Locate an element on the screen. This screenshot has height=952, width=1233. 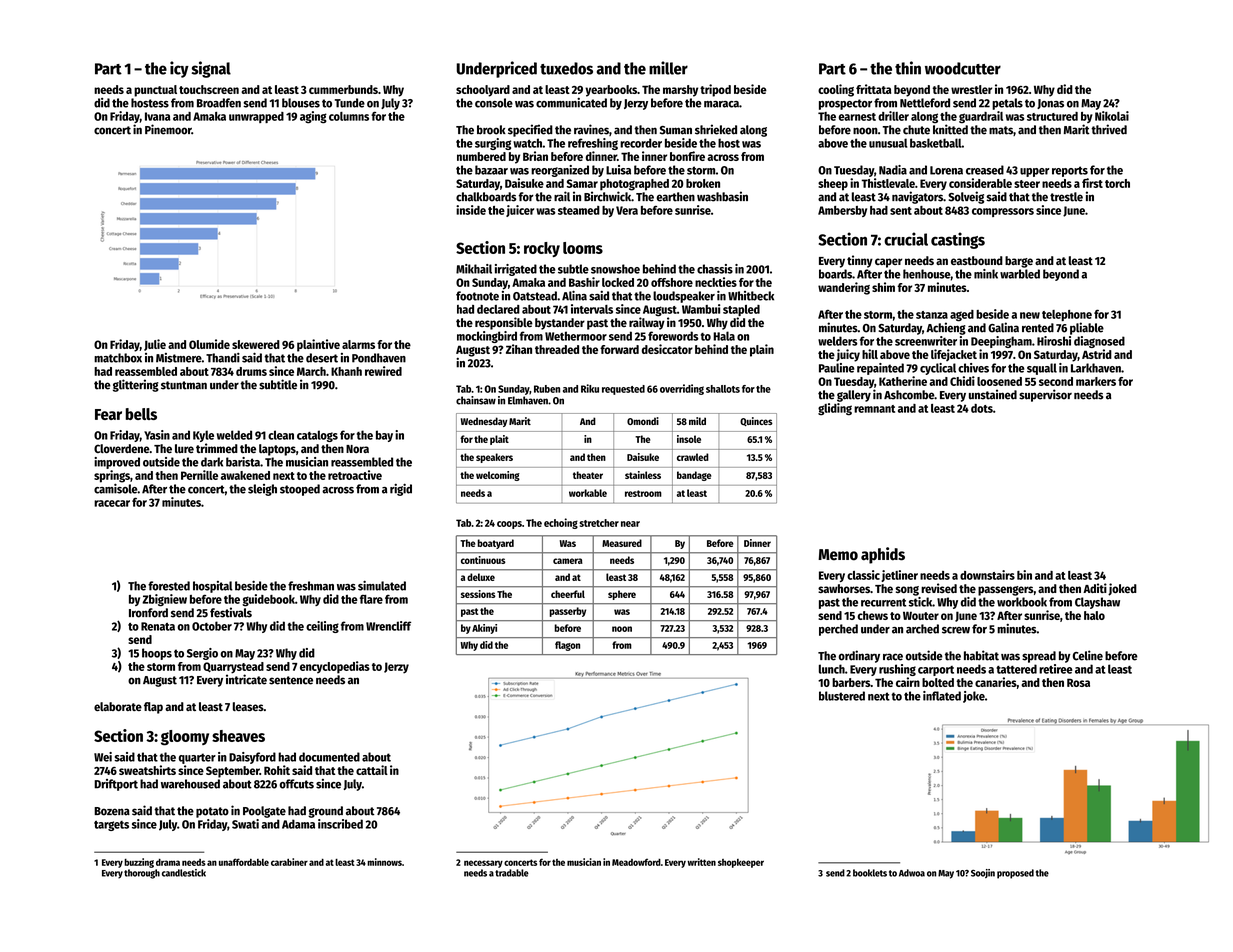
aged is located at coordinates (962, 316).
